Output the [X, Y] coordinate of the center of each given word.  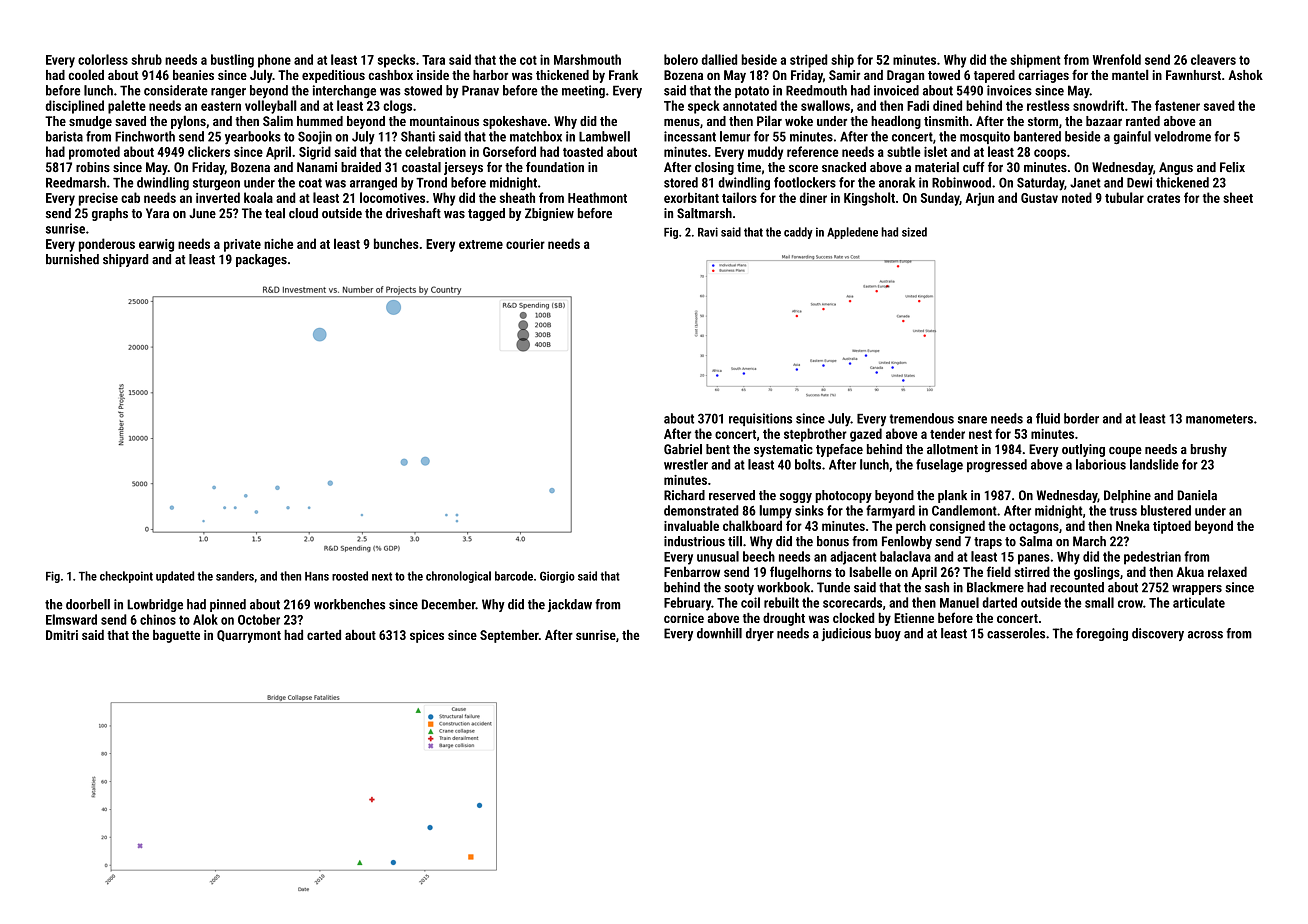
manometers [1219, 419]
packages [261, 260]
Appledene [852, 233]
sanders [235, 576]
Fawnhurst [1193, 75]
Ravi [708, 232]
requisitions [760, 419]
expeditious [333, 76]
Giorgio [557, 577]
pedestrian [1152, 558]
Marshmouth [587, 59]
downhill [719, 633]
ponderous [107, 245]
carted [324, 635]
